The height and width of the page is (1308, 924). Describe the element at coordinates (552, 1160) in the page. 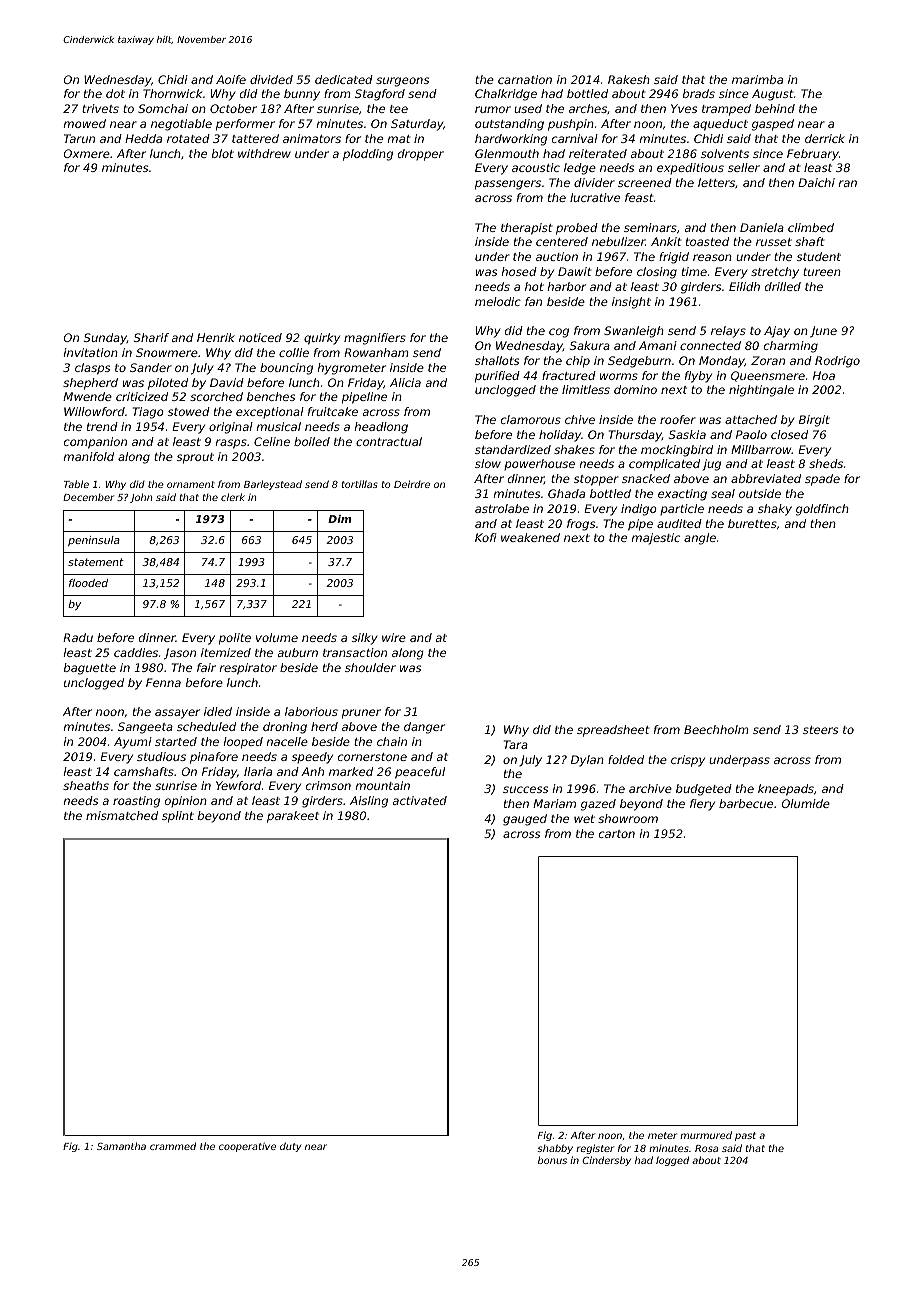

I see `bonus` at that location.
